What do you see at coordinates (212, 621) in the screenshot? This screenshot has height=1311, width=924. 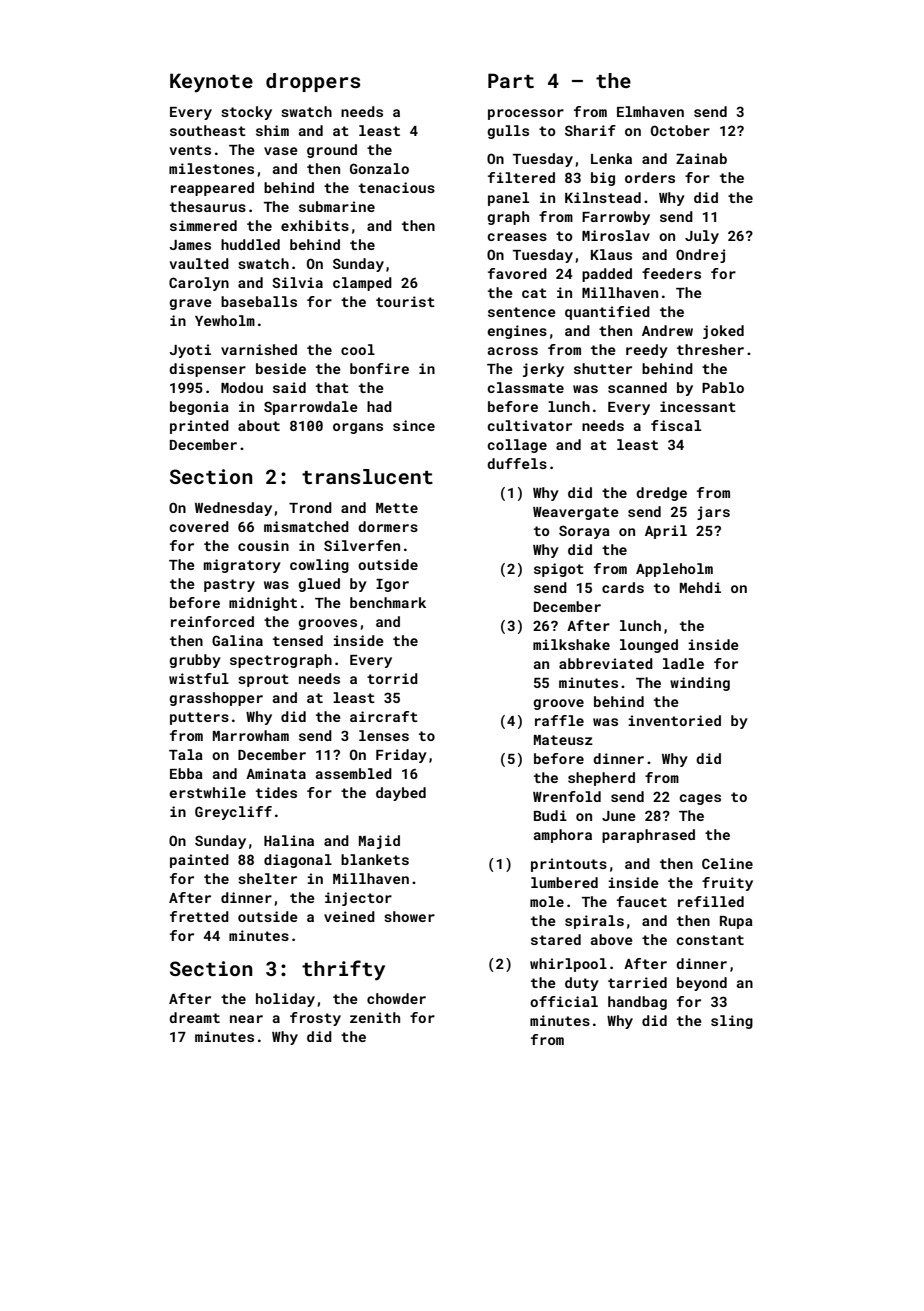 I see `reinforced` at bounding box center [212, 621].
